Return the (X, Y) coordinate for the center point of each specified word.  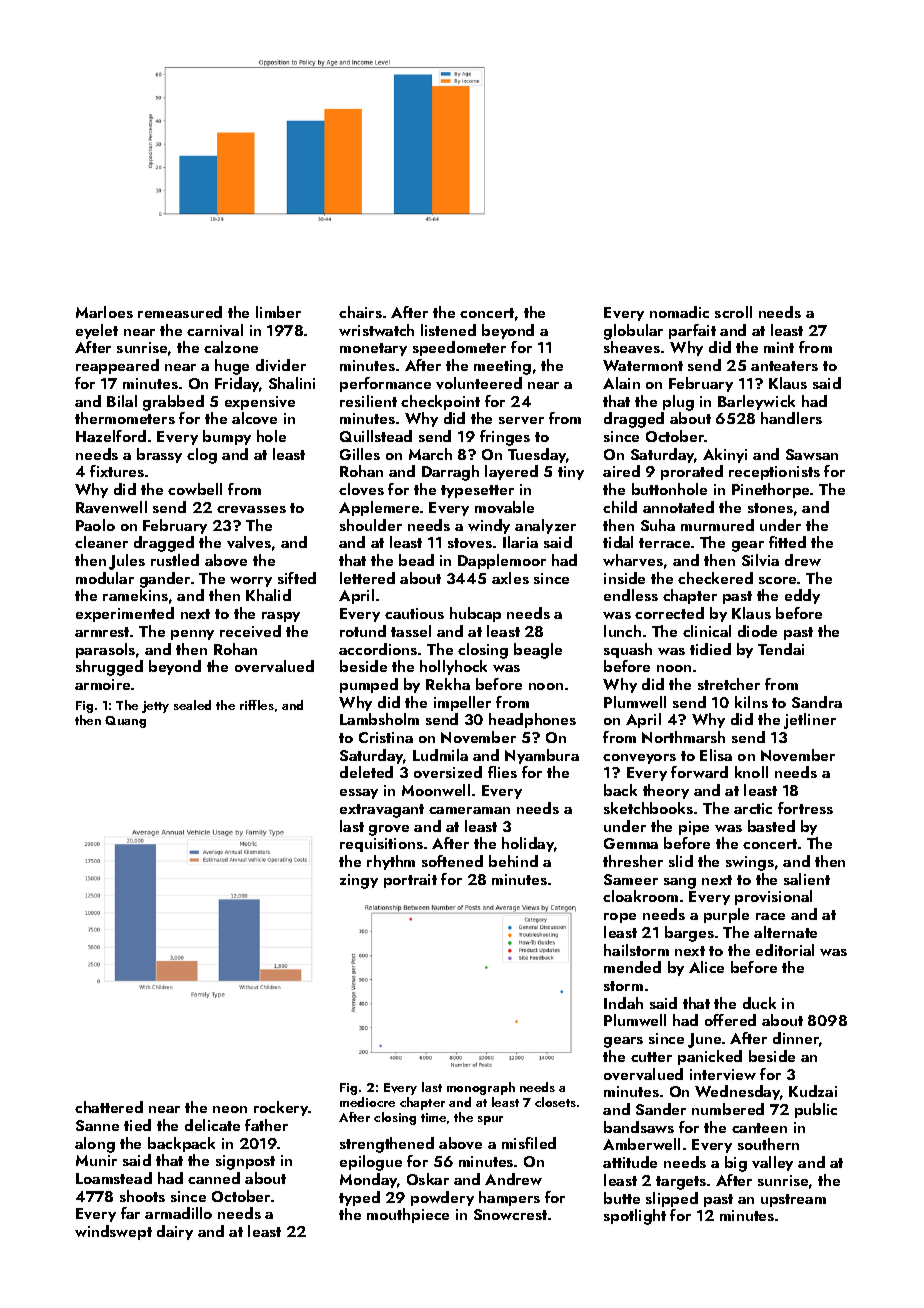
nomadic (679, 312)
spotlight (635, 1217)
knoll (751, 772)
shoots (142, 1196)
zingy (359, 881)
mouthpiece (408, 1215)
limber (278, 312)
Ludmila (440, 755)
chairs (360, 312)
